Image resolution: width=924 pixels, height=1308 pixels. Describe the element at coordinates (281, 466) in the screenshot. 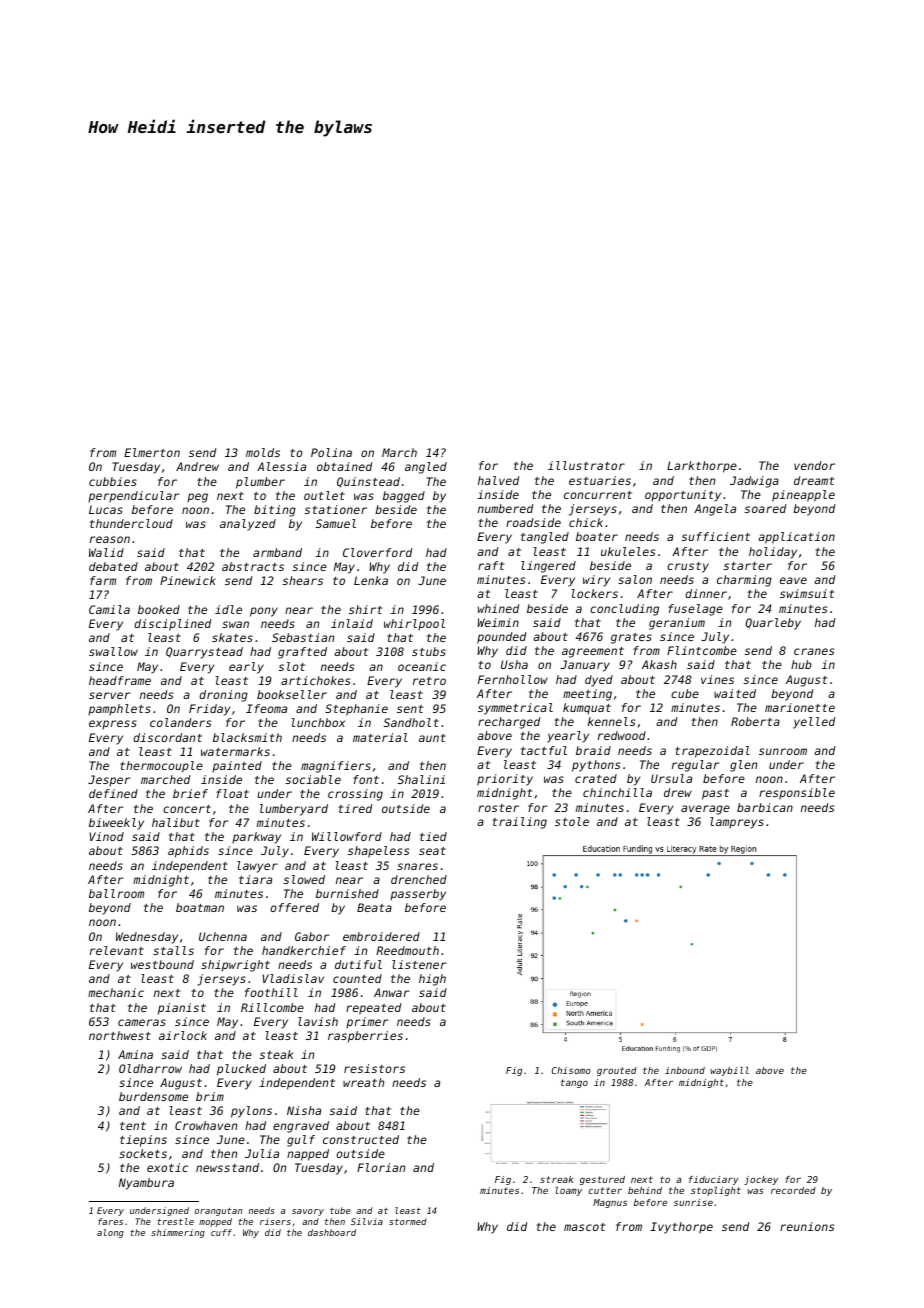

I see `Alessia` at that location.
